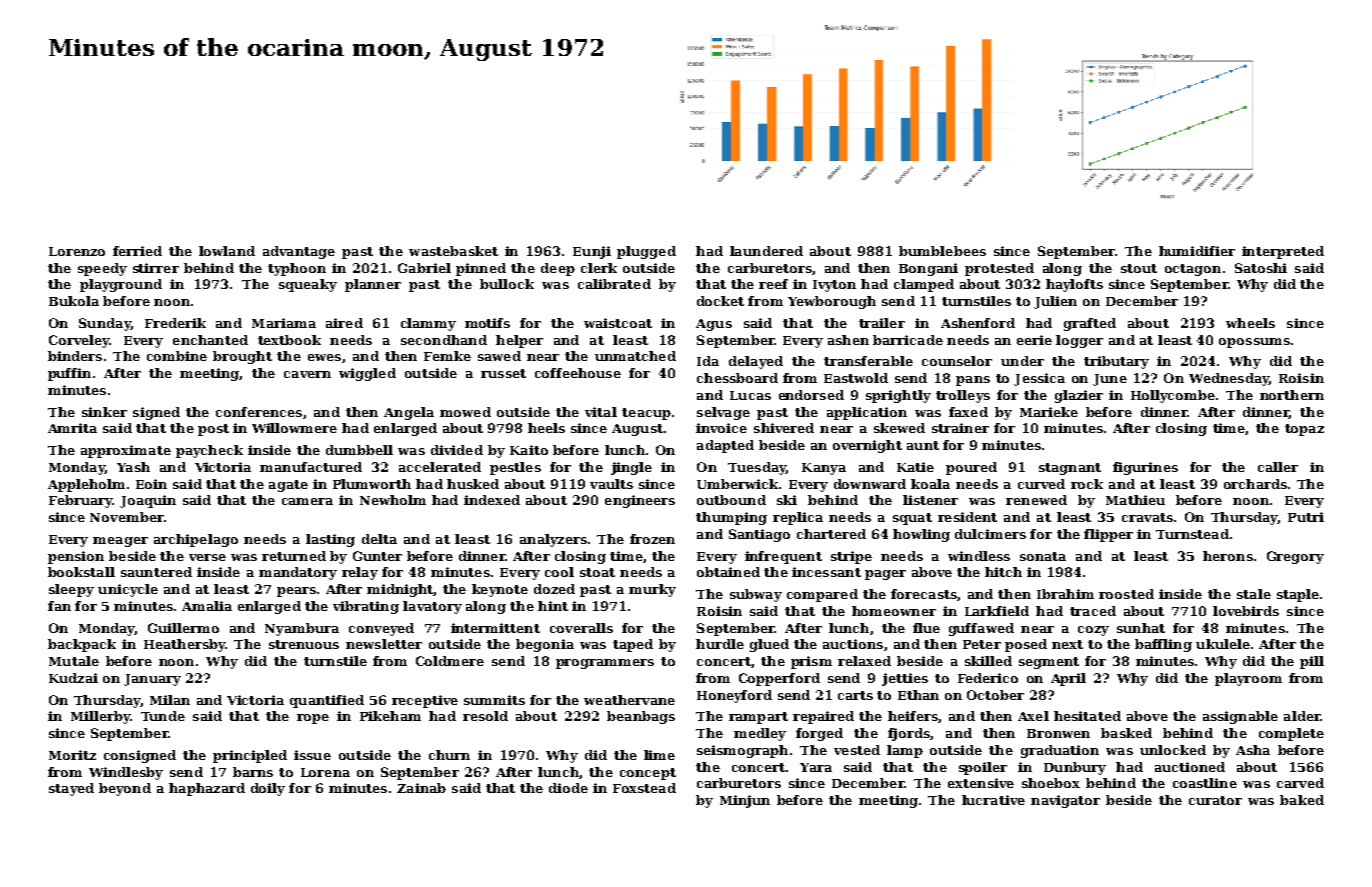 The height and width of the screenshot is (887, 1372). Describe the element at coordinates (148, 501) in the screenshot. I see `Joaquin` at that location.
